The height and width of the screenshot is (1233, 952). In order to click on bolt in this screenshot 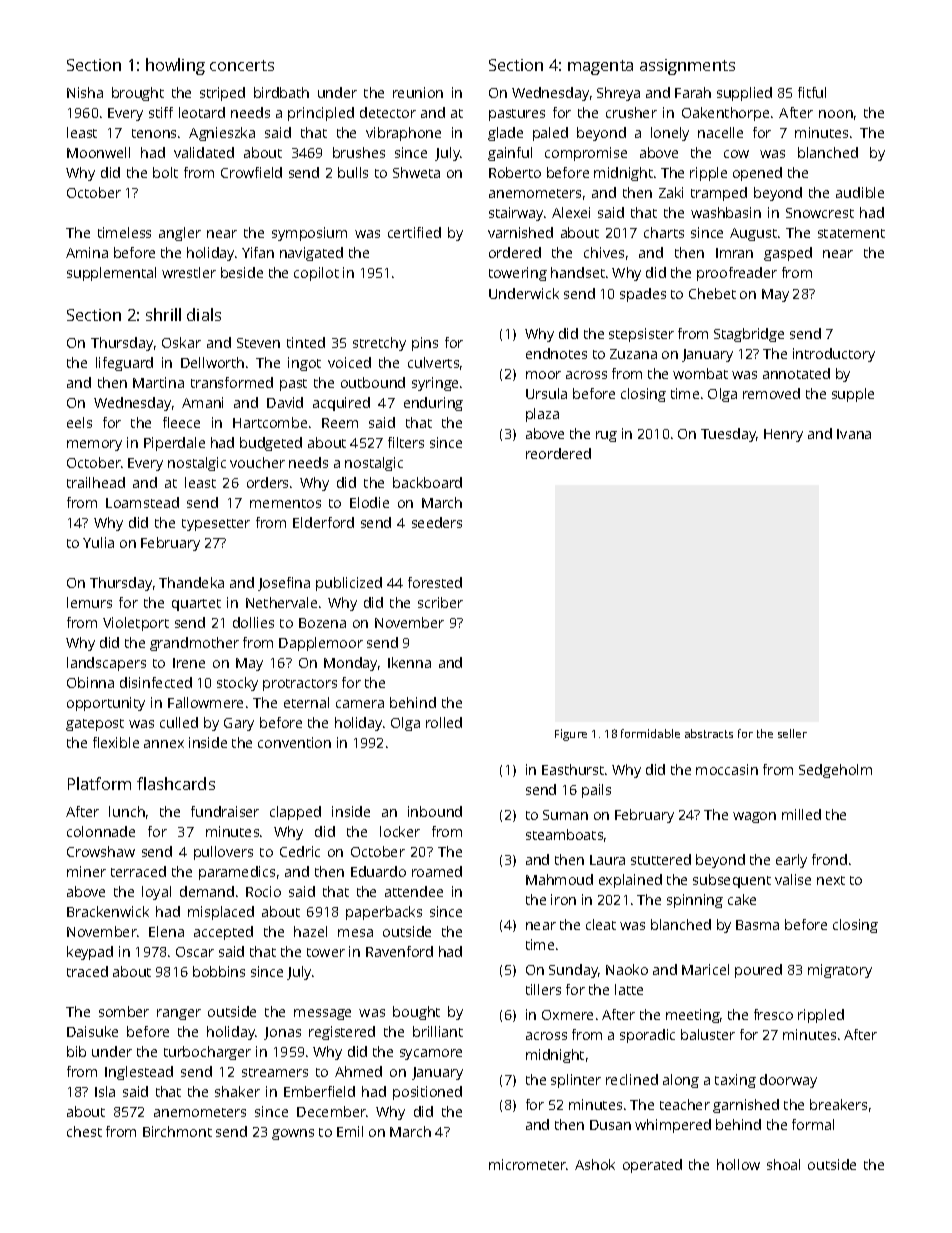, I will do `click(165, 172)`.
